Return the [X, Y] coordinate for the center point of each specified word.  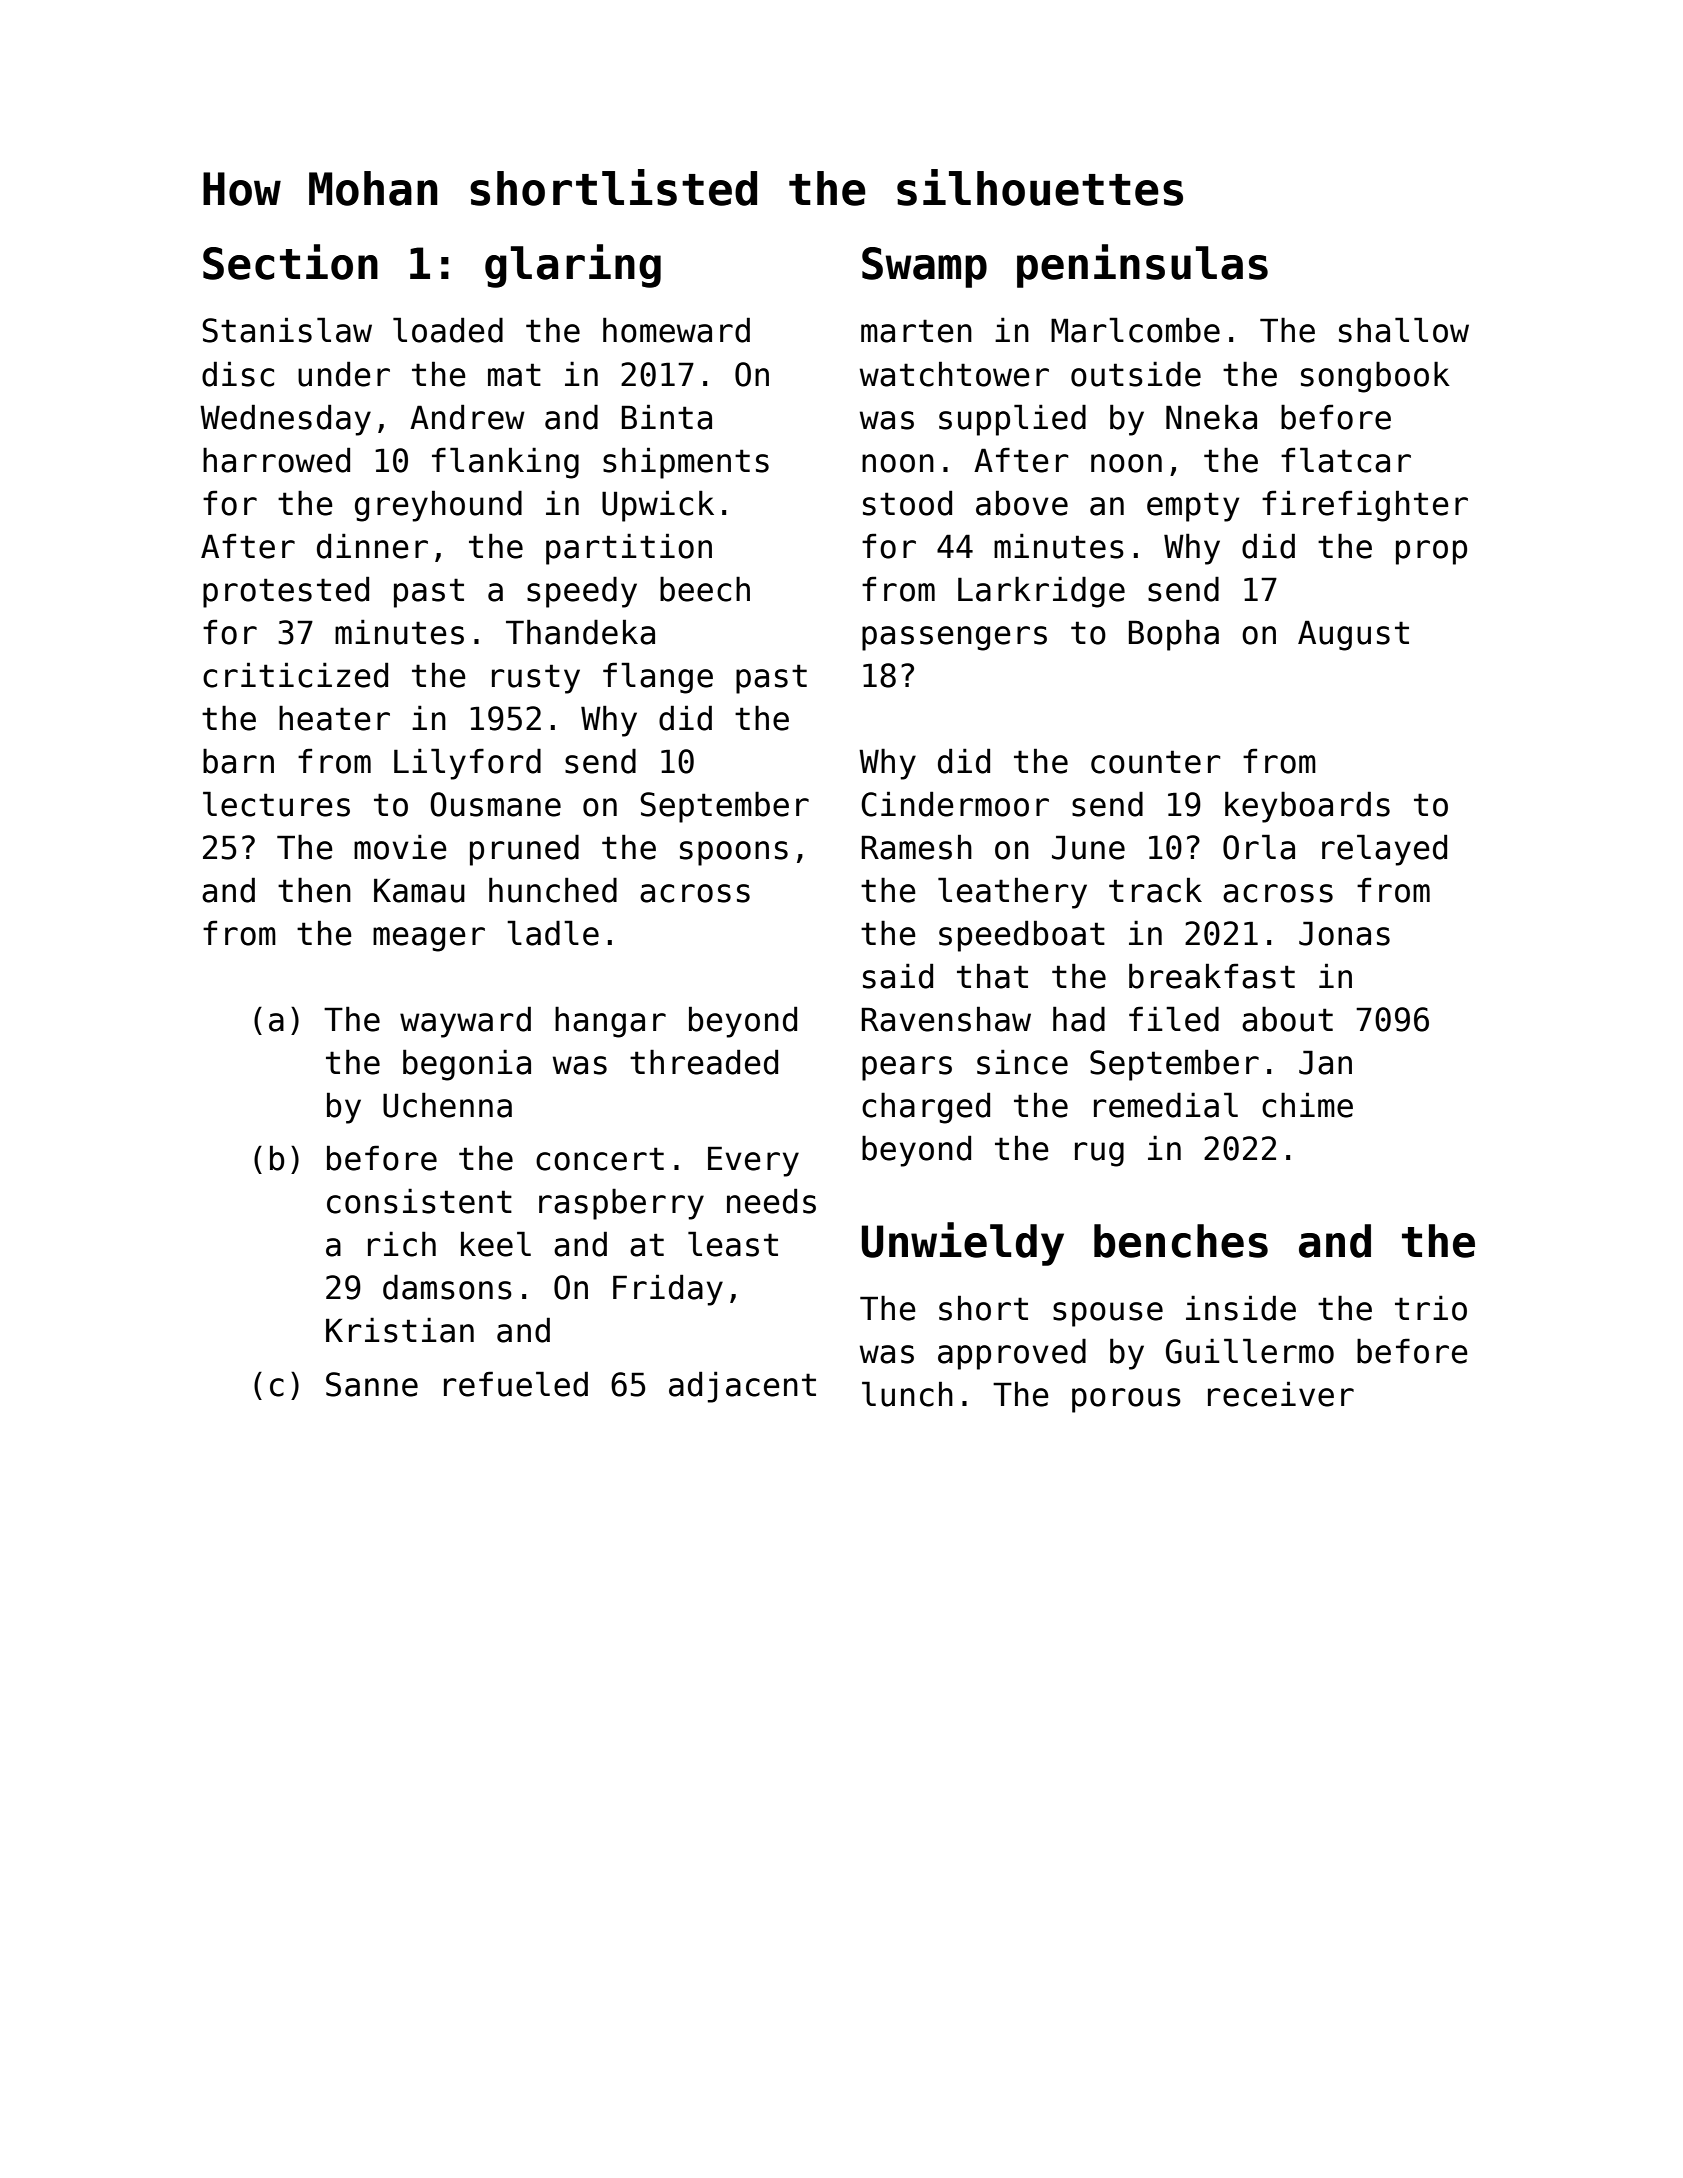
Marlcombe [1135, 330]
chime [1307, 1105]
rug [1099, 1154]
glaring [573, 266]
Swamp [924, 267]
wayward [465, 1022]
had [1079, 1019]
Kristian [400, 1330]
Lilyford [467, 764]
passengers [954, 638]
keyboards [1307, 807]
